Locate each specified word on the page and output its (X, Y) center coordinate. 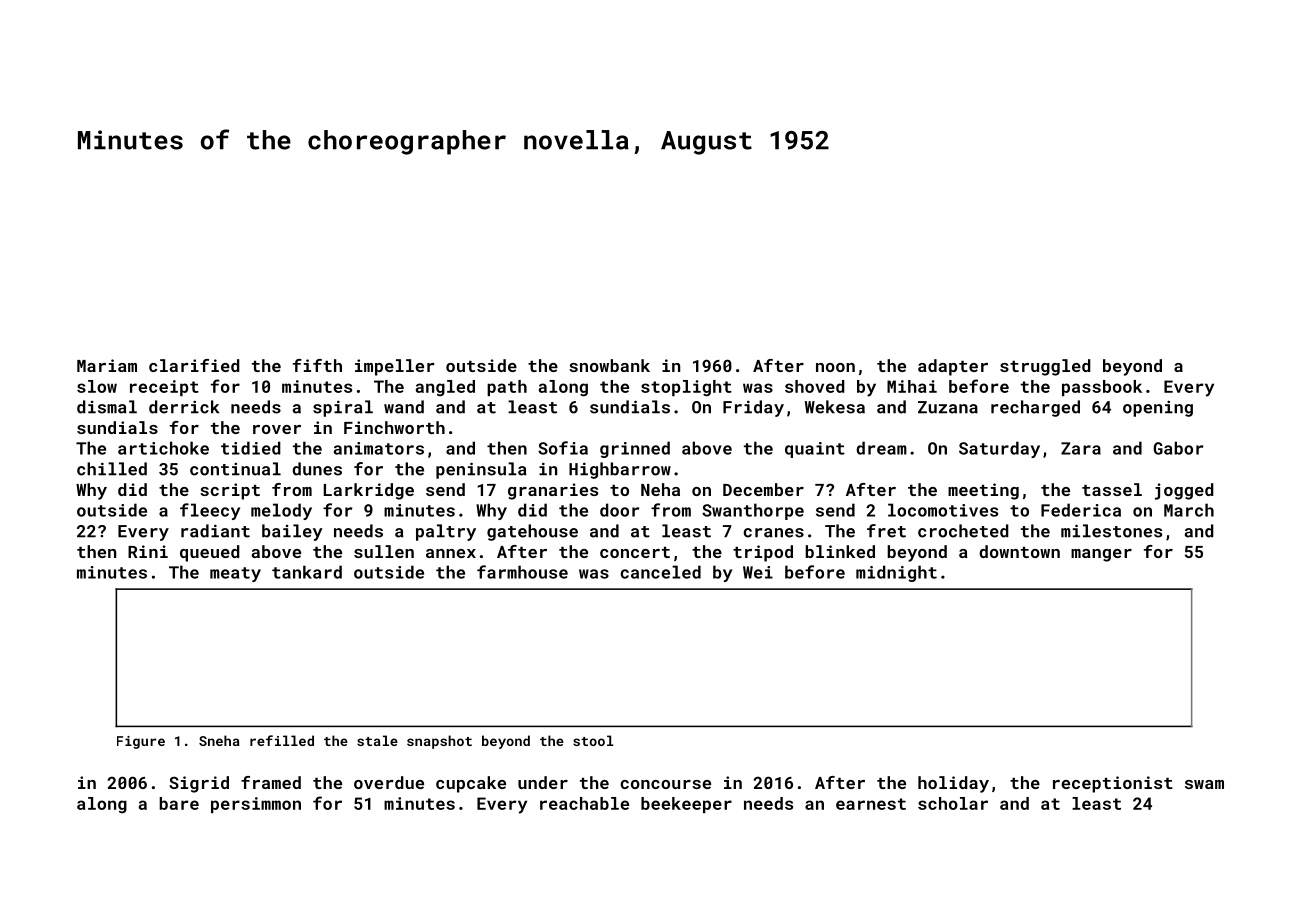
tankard (307, 572)
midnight (896, 573)
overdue (389, 782)
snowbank (609, 365)
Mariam (107, 365)
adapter (953, 367)
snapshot (439, 742)
